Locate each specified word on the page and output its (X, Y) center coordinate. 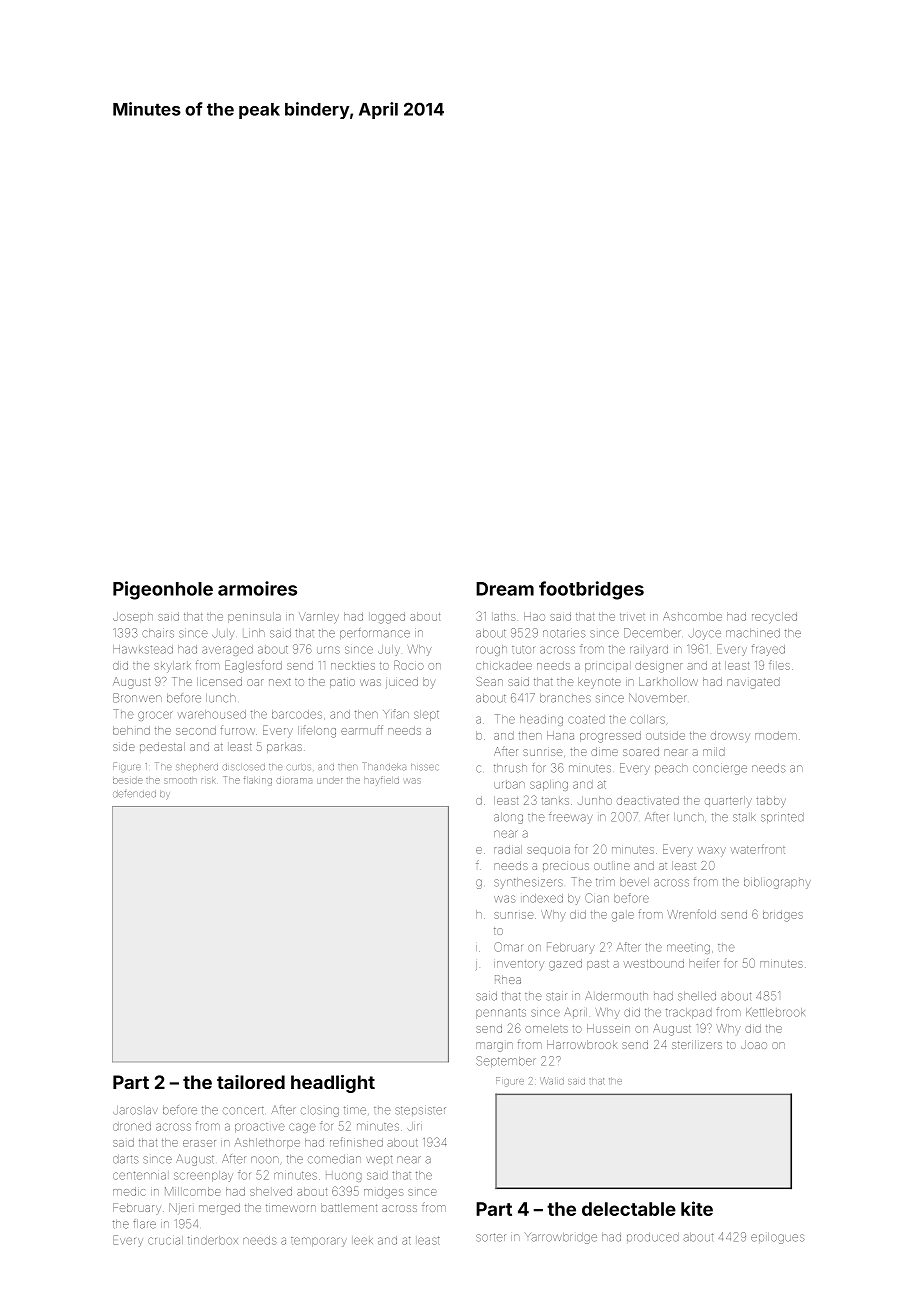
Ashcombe (692, 616)
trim (605, 882)
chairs (158, 633)
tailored (251, 1082)
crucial (165, 1240)
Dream (505, 589)
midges (383, 1193)
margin (494, 1047)
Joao (754, 1044)
